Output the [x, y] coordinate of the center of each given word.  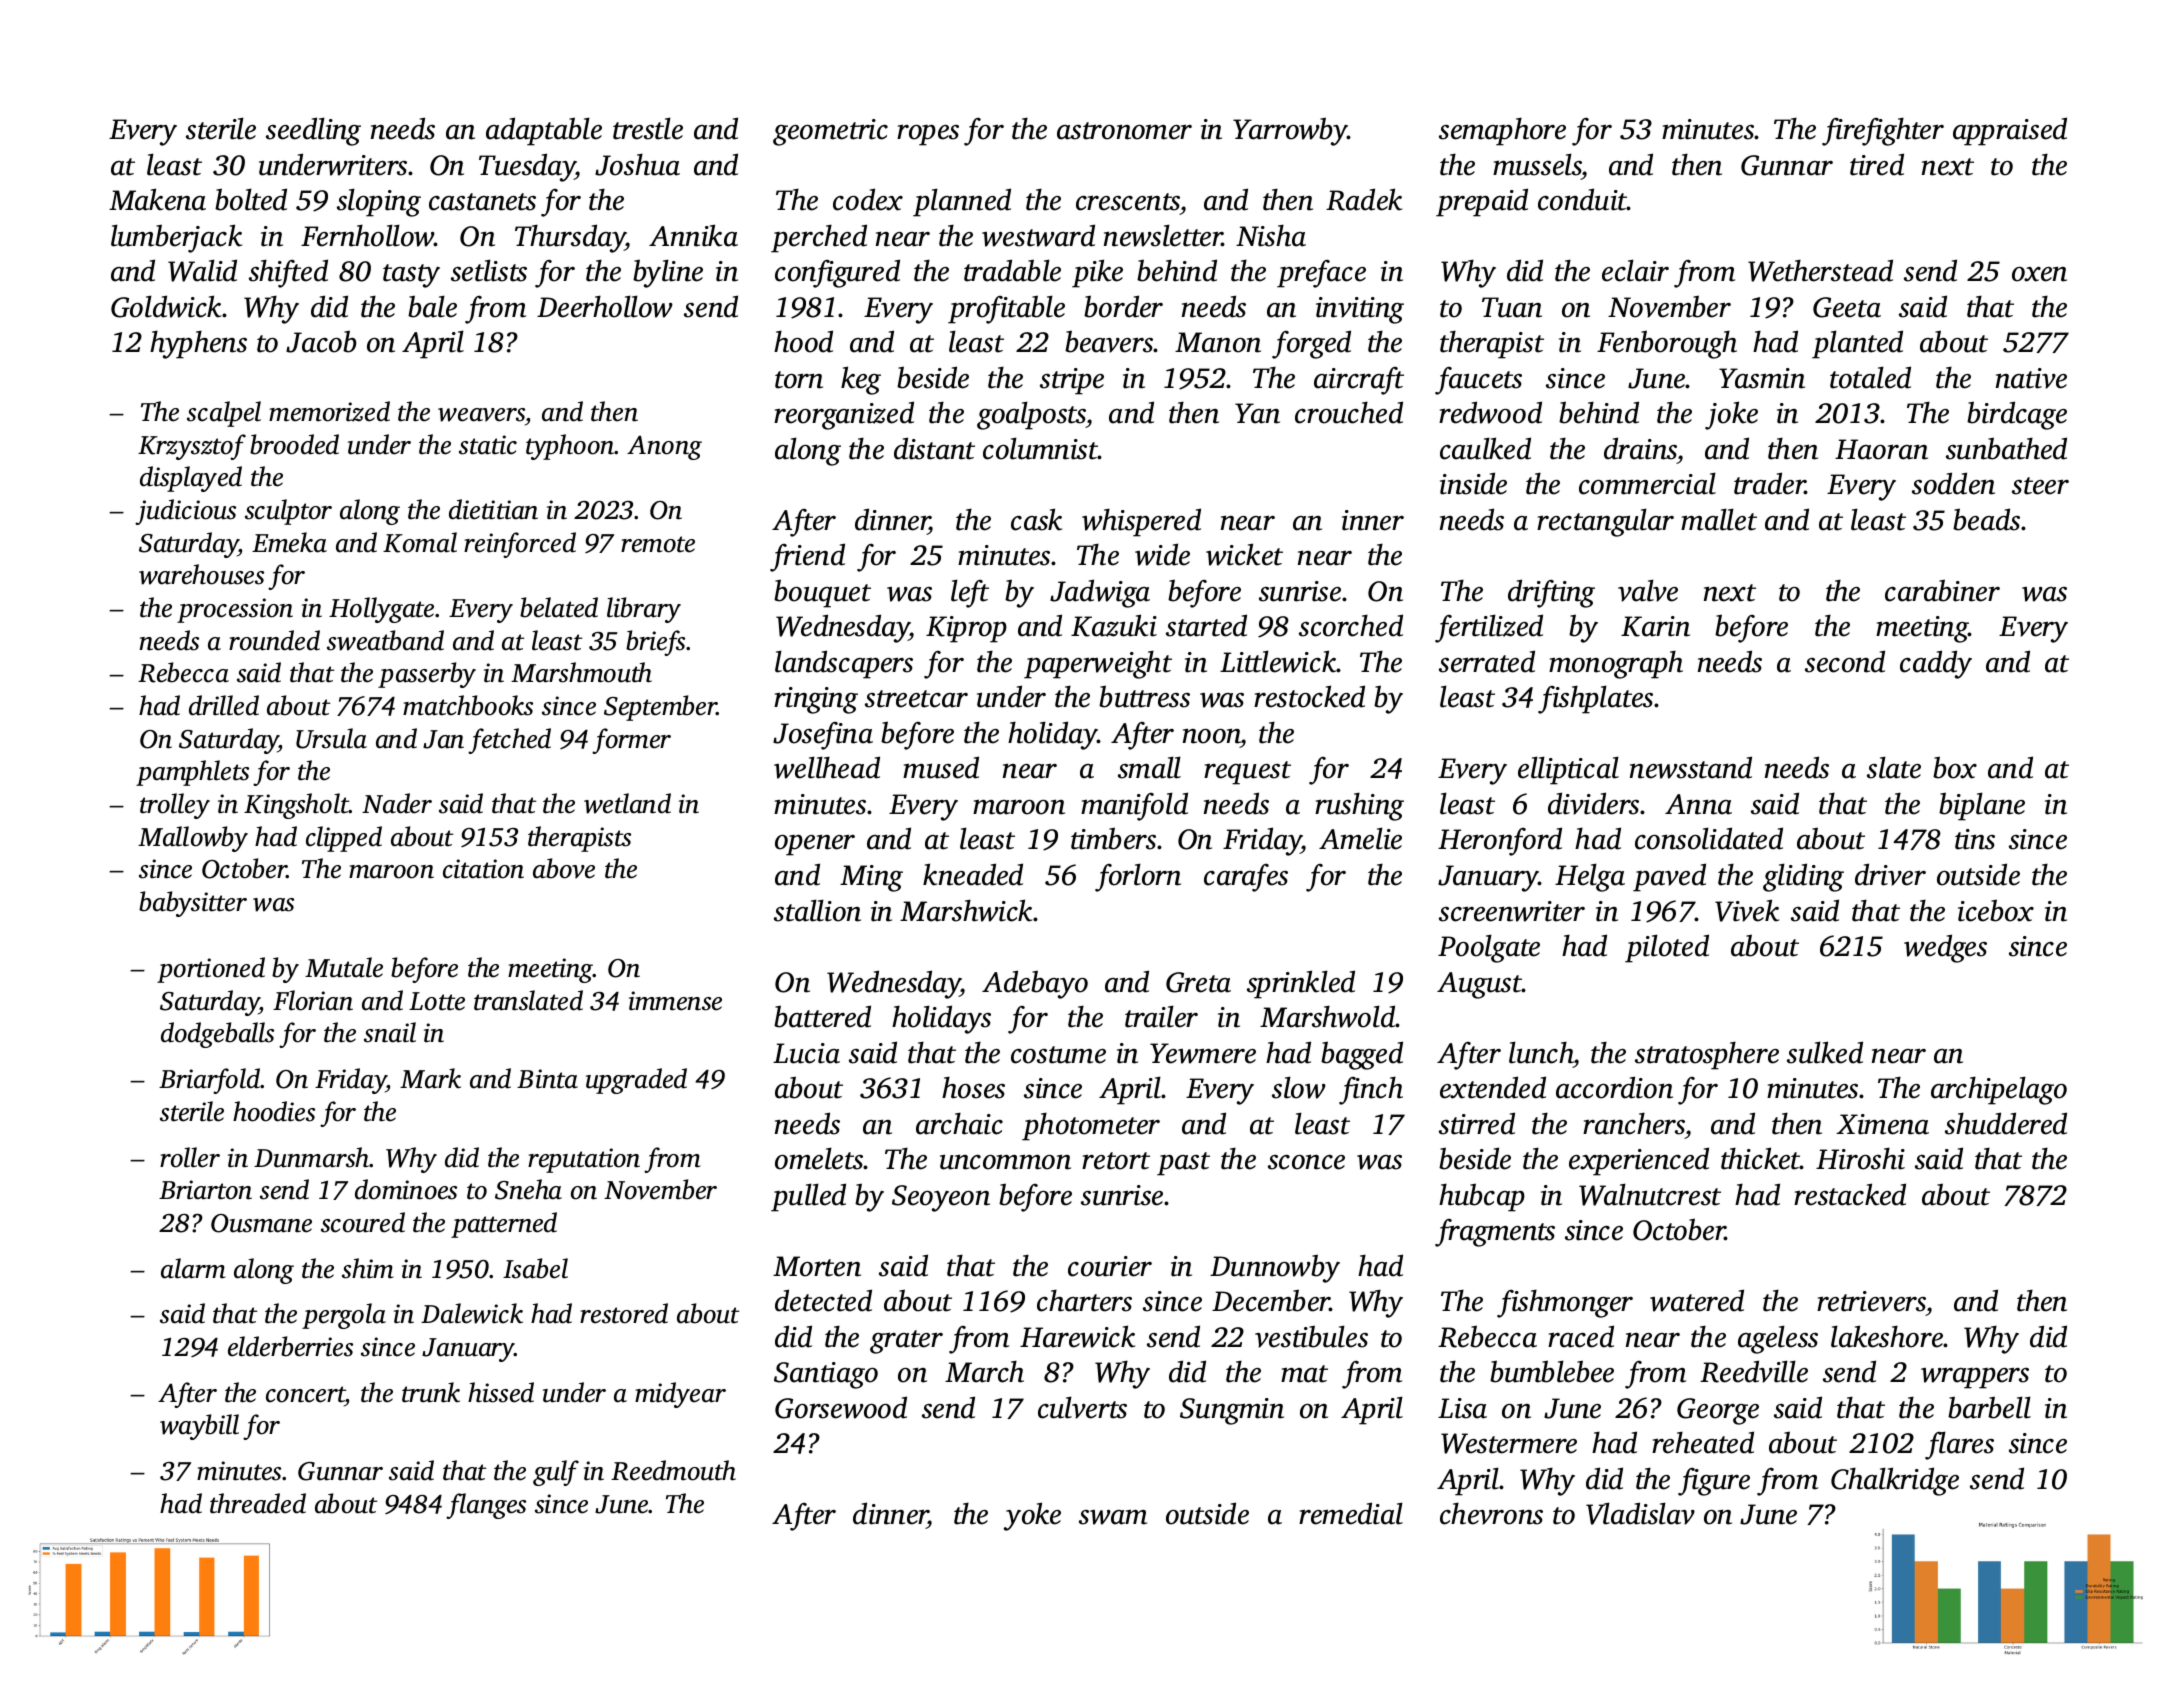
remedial [1351, 1513]
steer [2040, 486]
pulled [808, 1197]
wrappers [1975, 1378]
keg [861, 380]
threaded [258, 1503]
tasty [411, 276]
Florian [313, 1000]
